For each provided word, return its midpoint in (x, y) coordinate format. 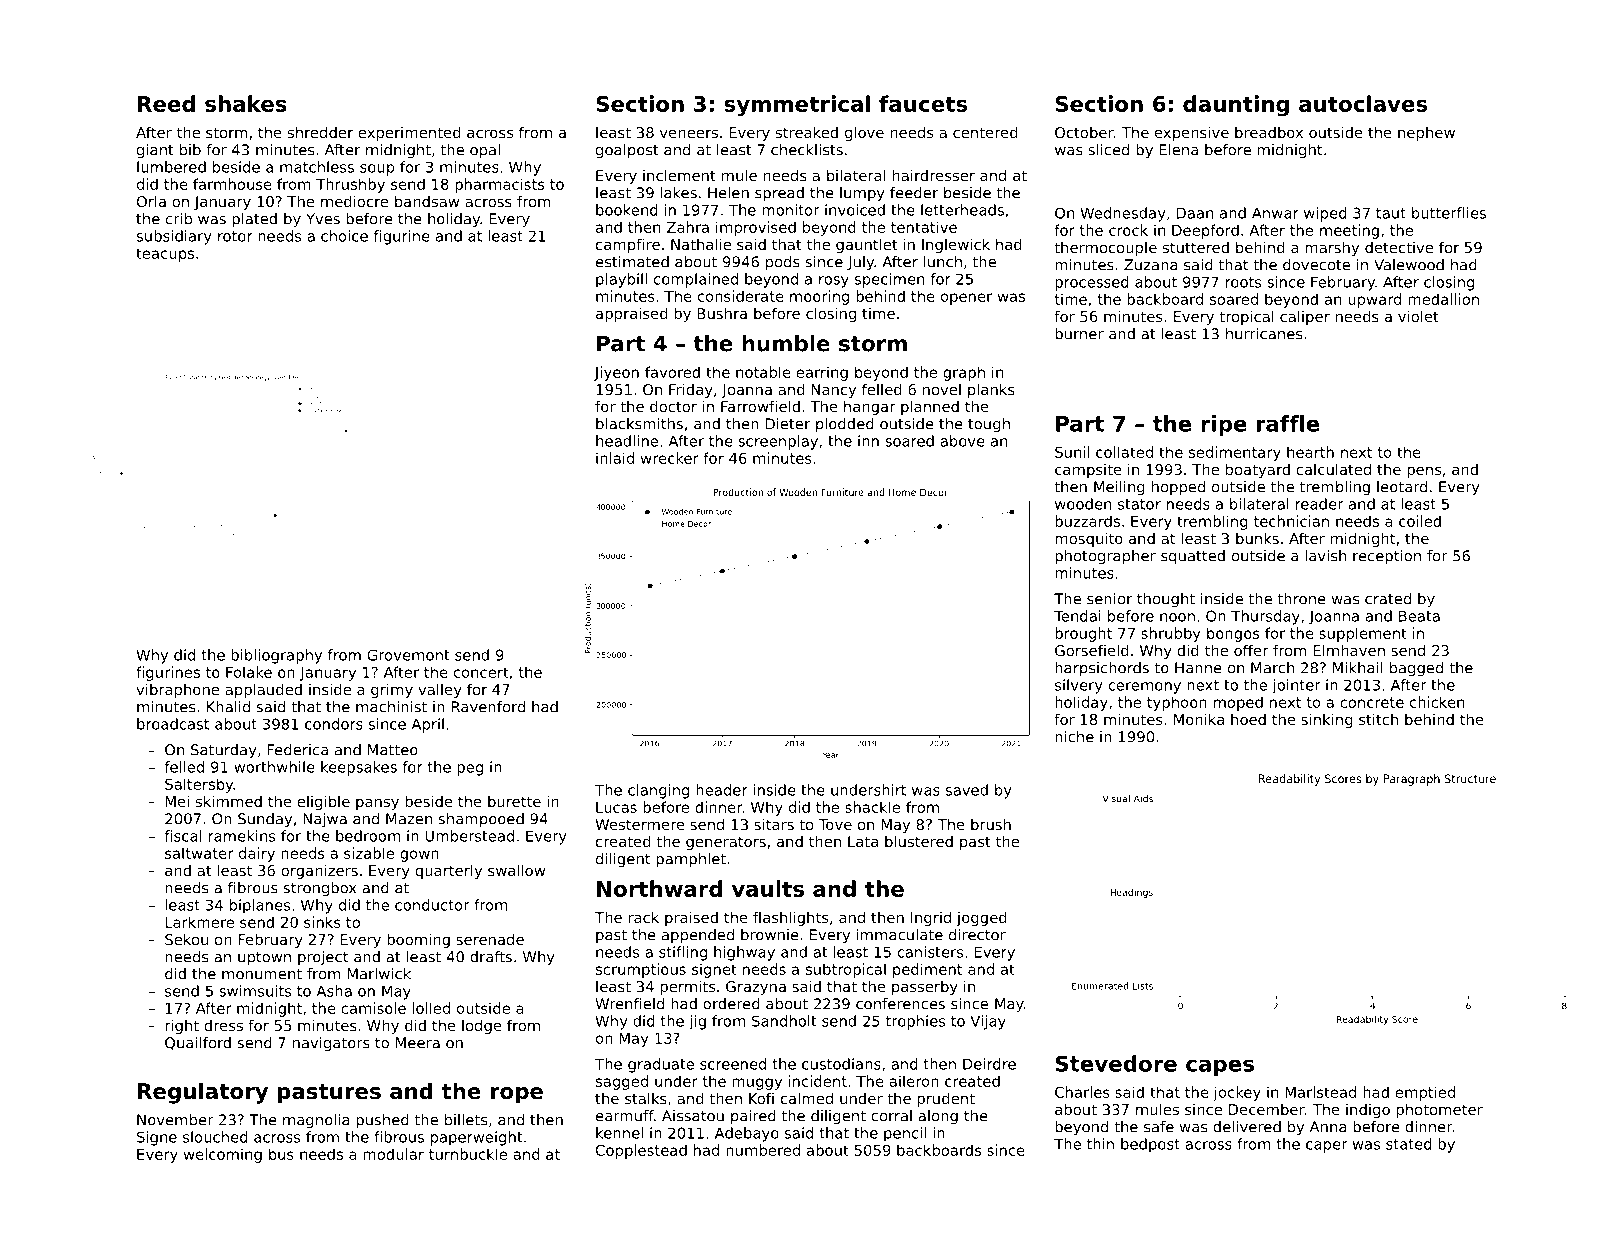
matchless (317, 167)
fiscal (182, 836)
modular (393, 1154)
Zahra (688, 227)
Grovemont (408, 655)
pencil (905, 1134)
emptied (1425, 1093)
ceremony (1144, 688)
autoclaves (1363, 103)
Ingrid (931, 918)
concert (481, 672)
